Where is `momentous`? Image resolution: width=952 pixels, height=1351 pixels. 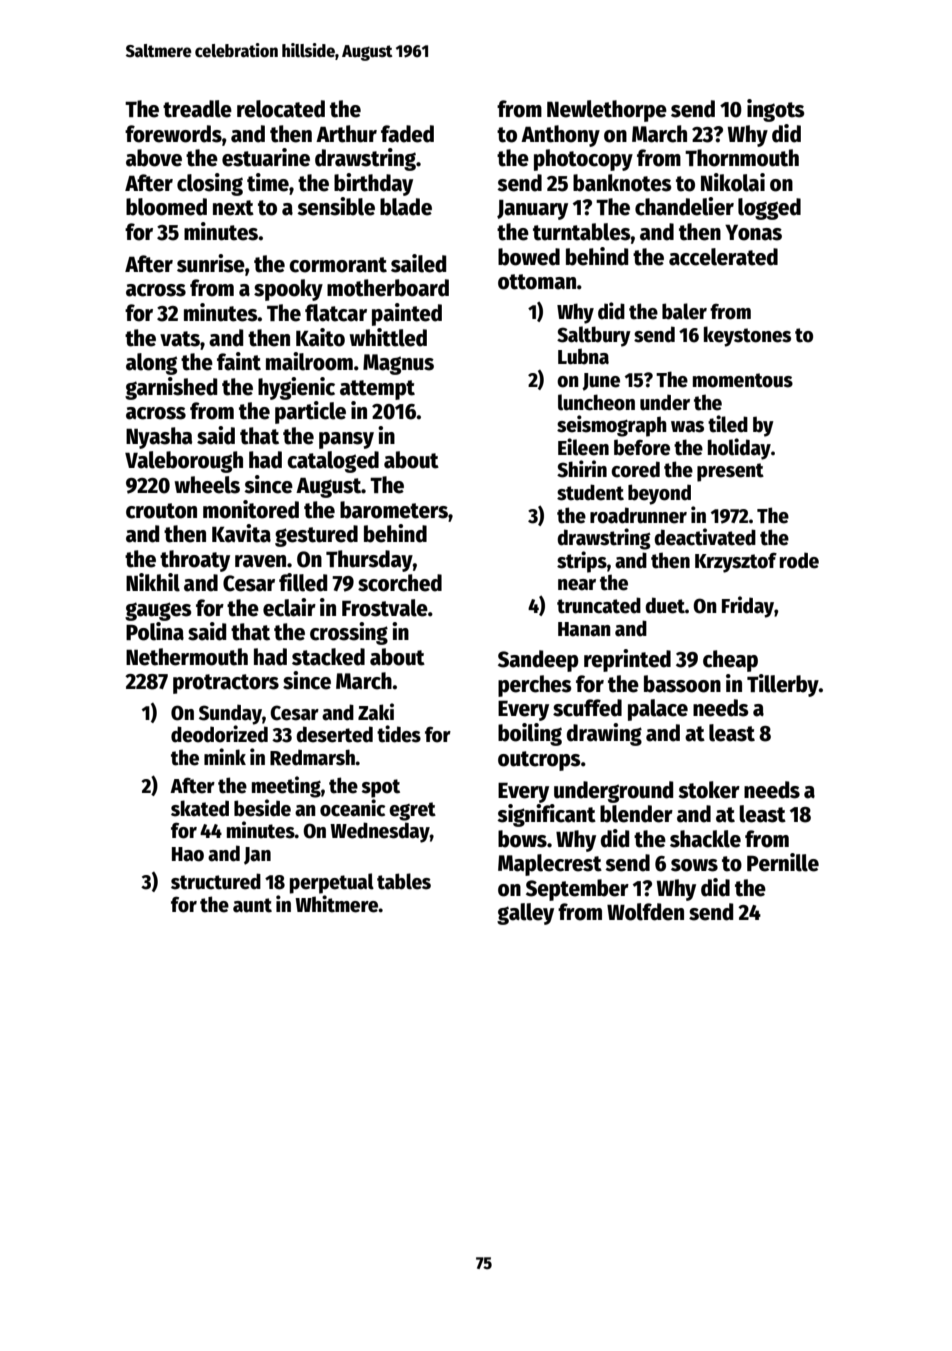
momentous is located at coordinates (743, 380).
